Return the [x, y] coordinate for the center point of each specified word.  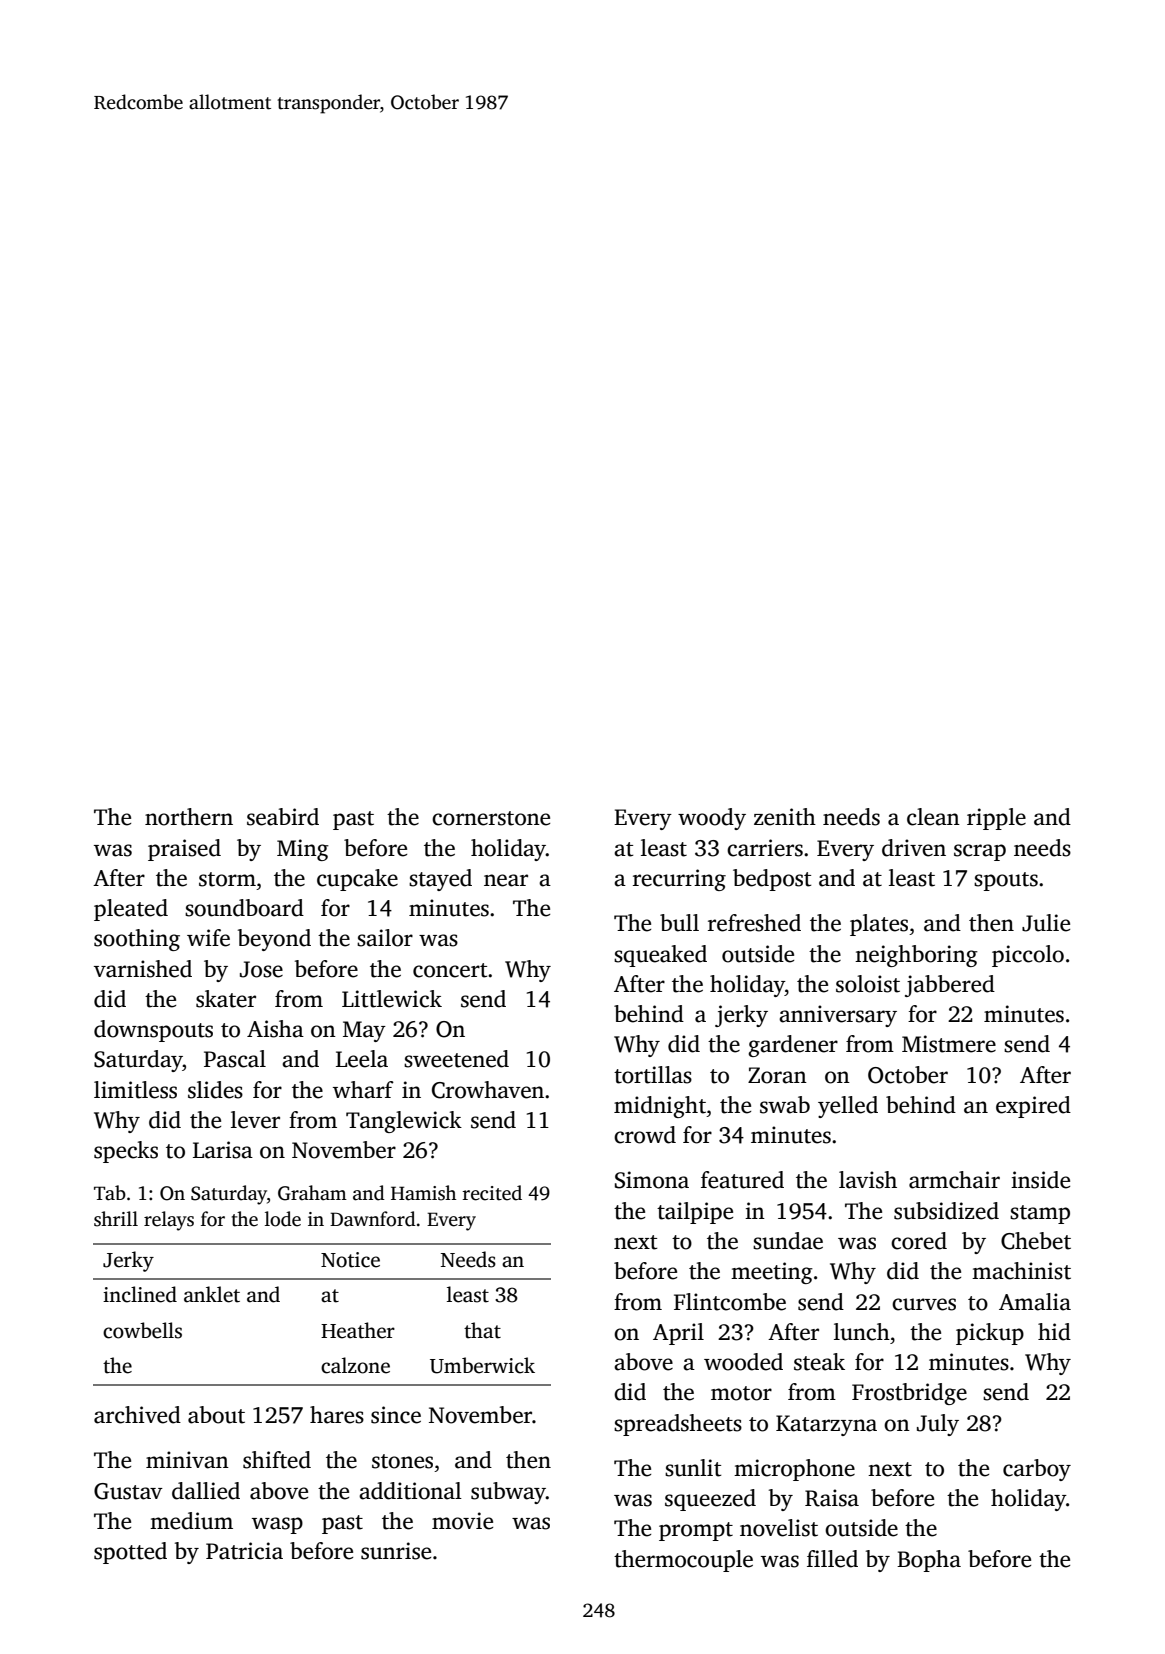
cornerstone [491, 818]
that [482, 1330]
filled [832, 1559]
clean [933, 817]
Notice [350, 1260]
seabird [283, 817]
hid [1054, 1332]
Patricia [244, 1551]
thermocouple [683, 1561]
